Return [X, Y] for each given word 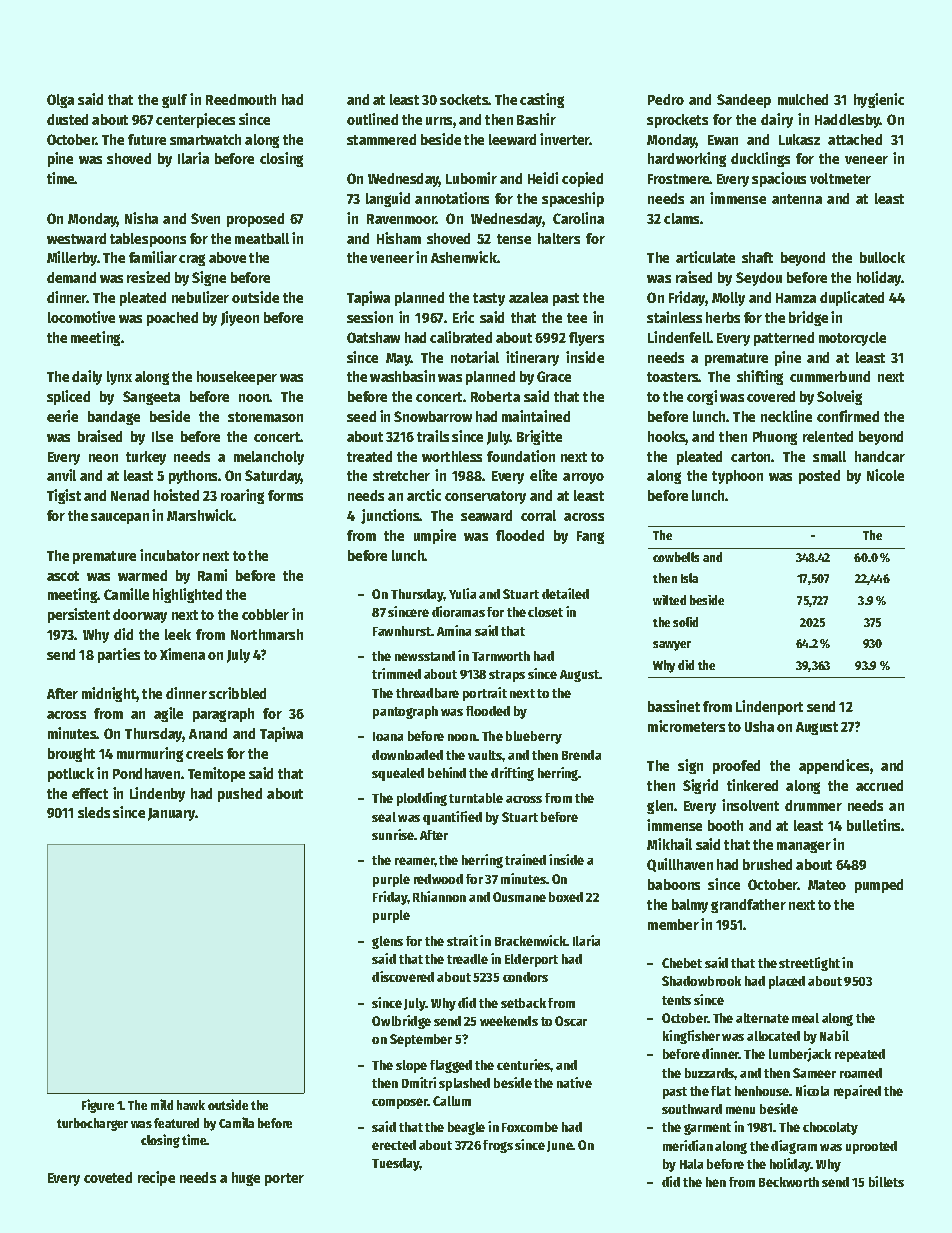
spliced [68, 397]
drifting [512, 774]
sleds [94, 812]
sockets [464, 99]
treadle [467, 959]
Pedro [666, 99]
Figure [98, 1106]
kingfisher [691, 1037]
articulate [705, 257]
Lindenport [769, 707]
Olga [60, 101]
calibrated [461, 337]
